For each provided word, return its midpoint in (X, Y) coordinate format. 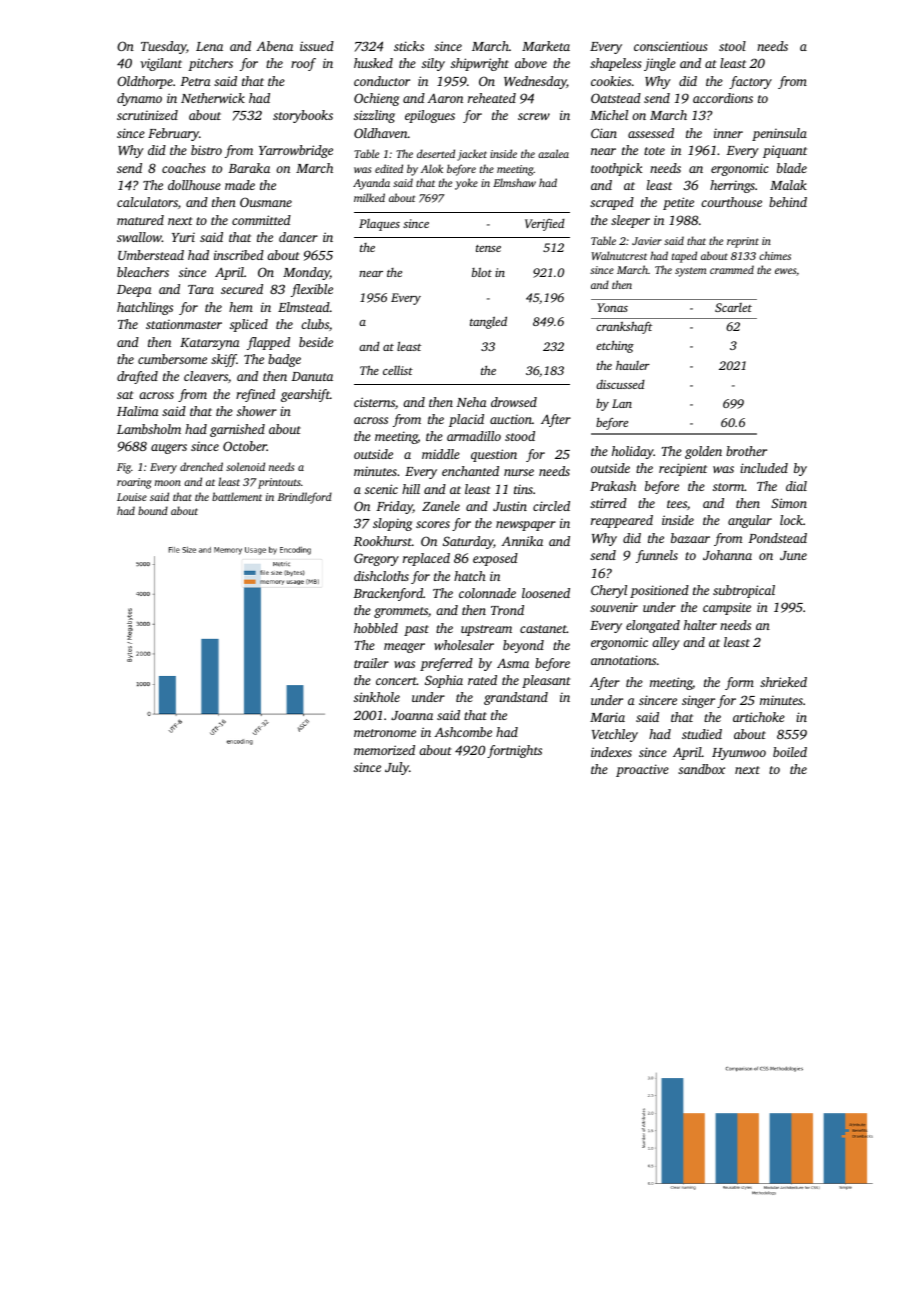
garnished (237, 430)
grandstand (516, 698)
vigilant (161, 64)
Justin (510, 506)
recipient (683, 469)
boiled (790, 752)
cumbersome (172, 359)
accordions (723, 98)
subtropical (744, 591)
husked (373, 63)
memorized (384, 750)
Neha (471, 402)
